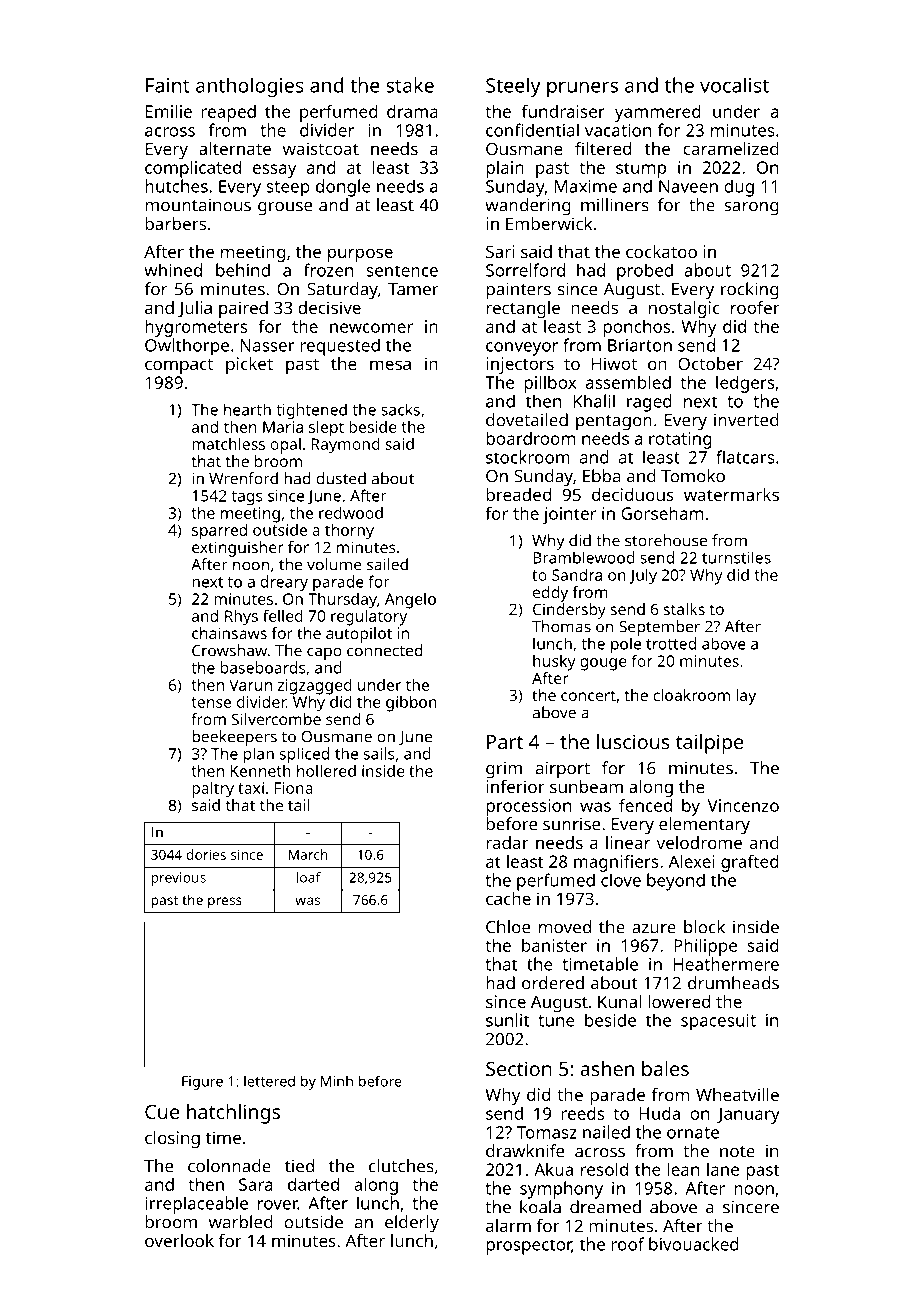  What do you see at coordinates (411, 704) in the image?
I see `gibbon` at bounding box center [411, 704].
